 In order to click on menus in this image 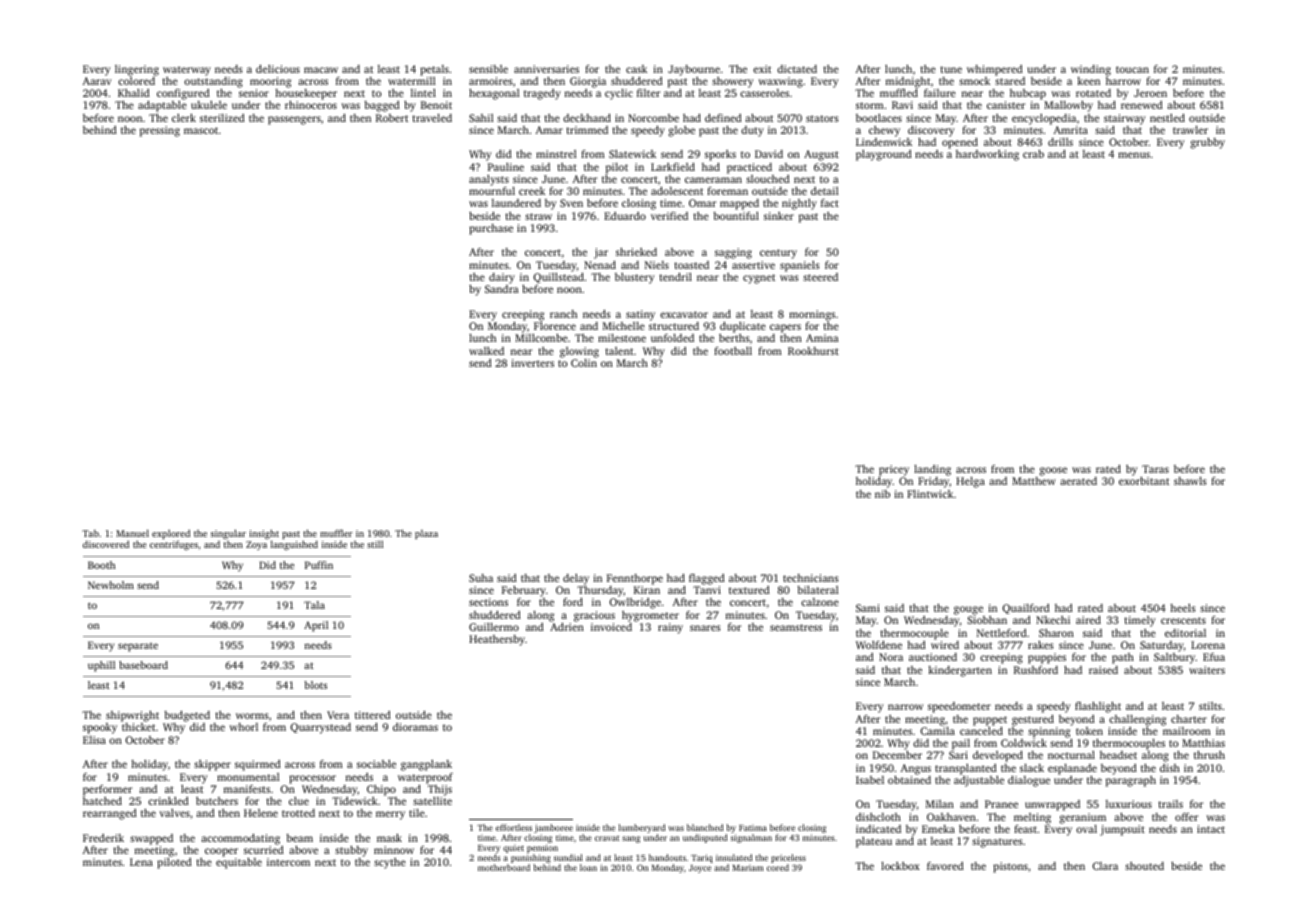, I will do `click(1134, 155)`.
